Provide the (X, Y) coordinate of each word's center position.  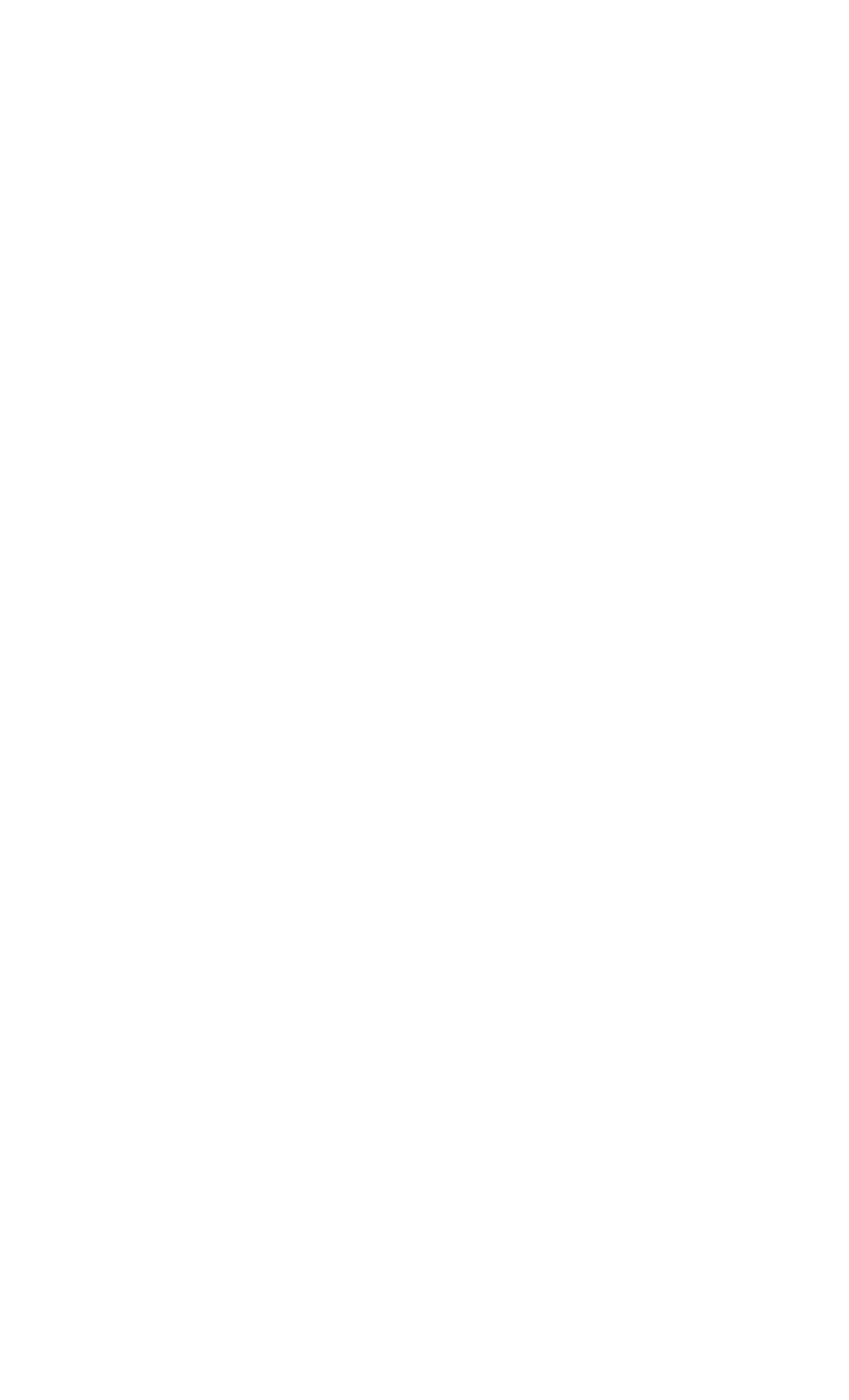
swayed (719, 121)
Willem (400, 914)
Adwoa (727, 275)
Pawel (689, 902)
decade (120, 875)
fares (104, 238)
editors (621, 1292)
